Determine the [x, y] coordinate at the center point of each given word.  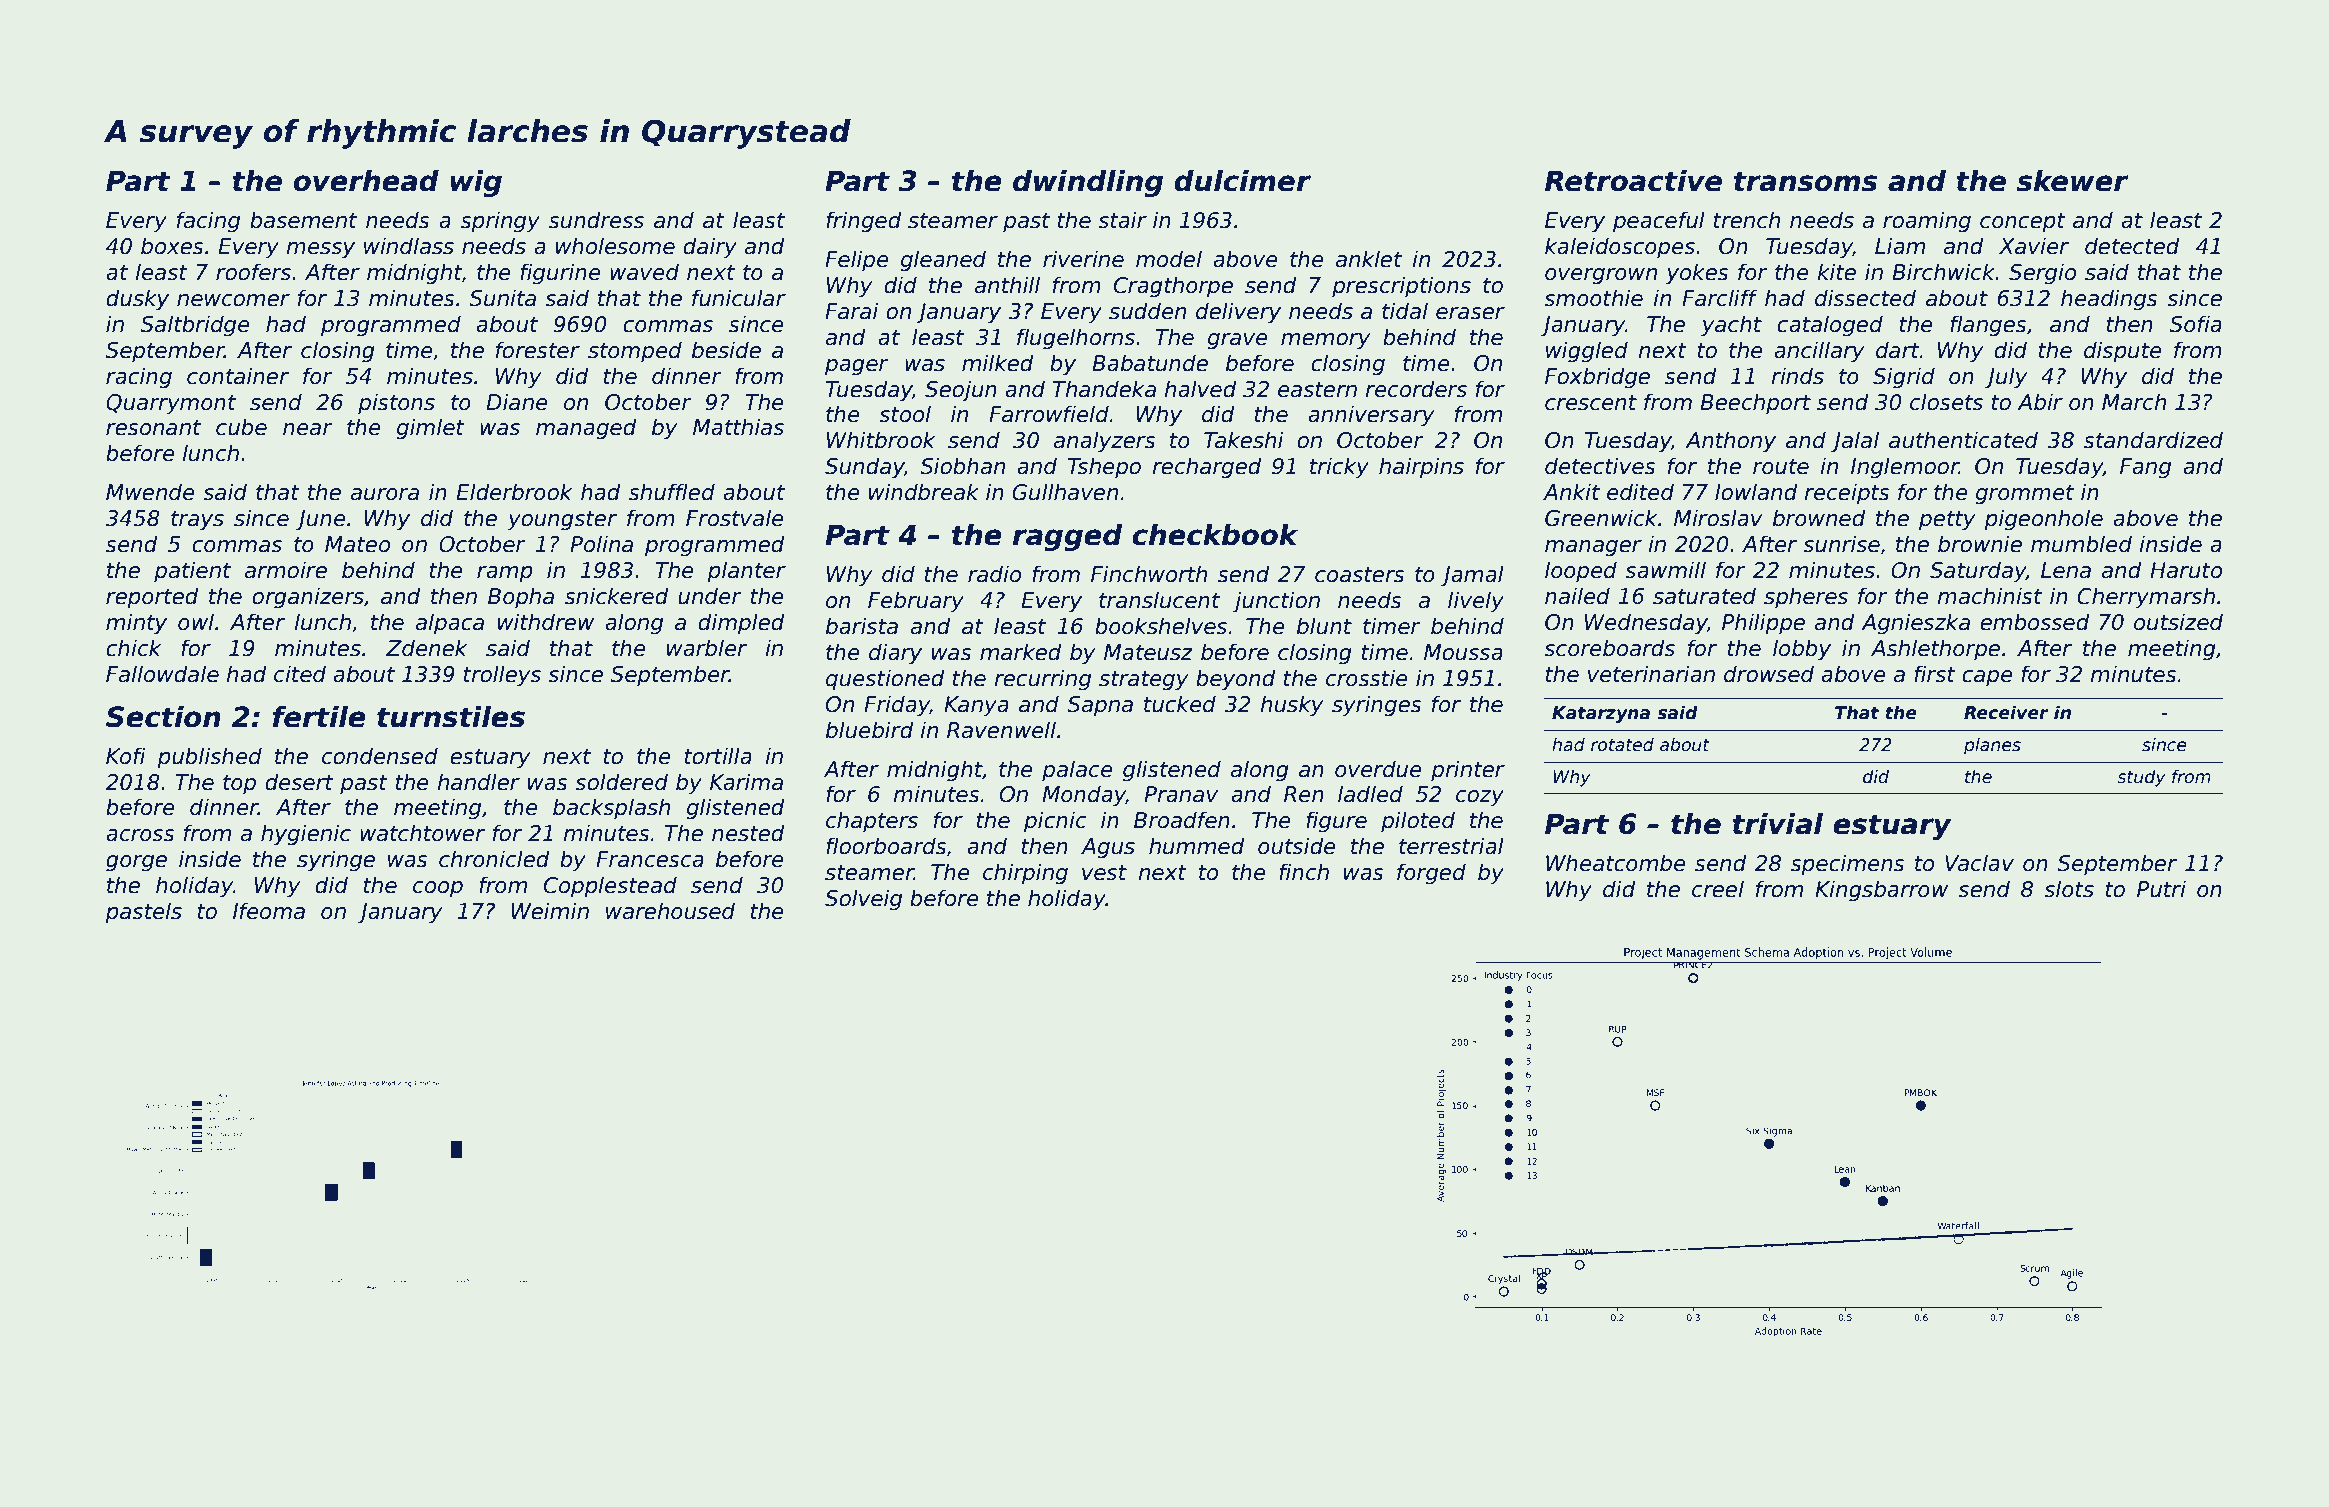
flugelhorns [1076, 339]
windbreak [924, 492]
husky [1292, 706]
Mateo [357, 544]
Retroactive [1633, 181]
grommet [2024, 495]
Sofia [2196, 324]
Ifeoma [269, 911]
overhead [366, 181]
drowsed [1769, 674]
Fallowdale [162, 674]
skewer [2073, 181]
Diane [517, 402]
